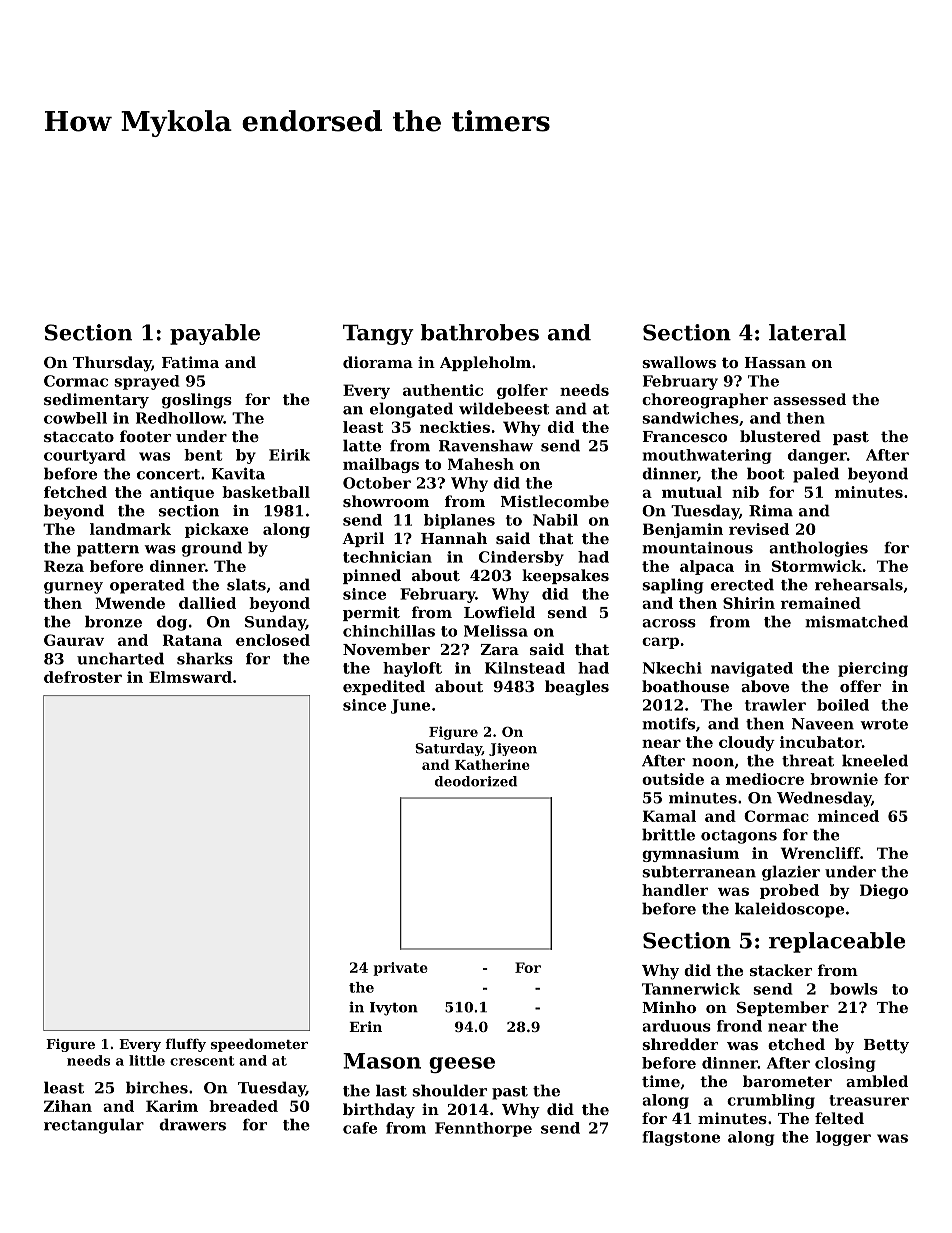 Image resolution: width=952 pixels, height=1233 pixels. Describe the element at coordinates (382, 1061) in the screenshot. I see `Mason` at that location.
